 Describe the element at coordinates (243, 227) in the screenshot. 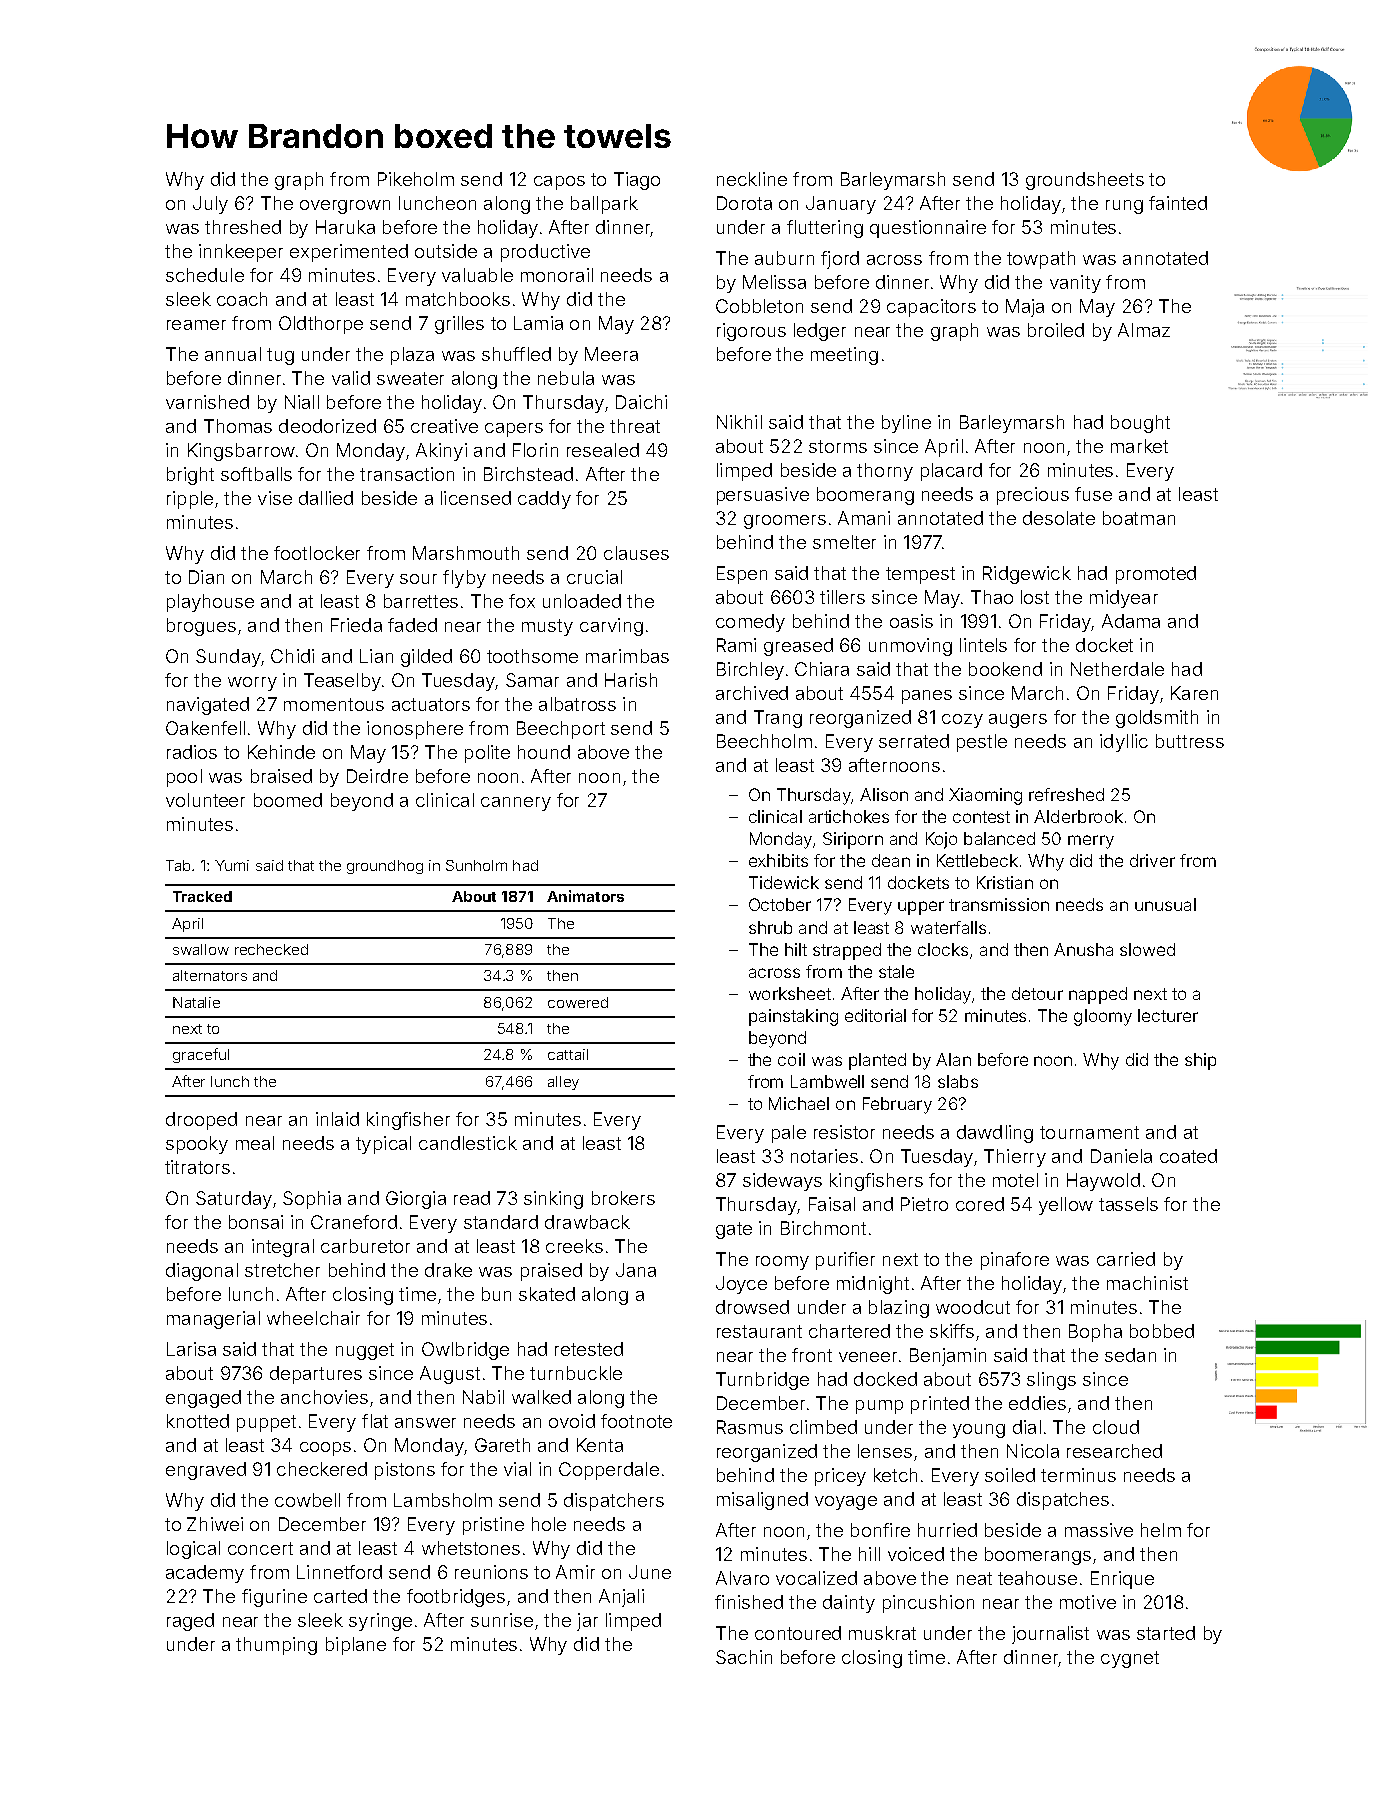

I see `threshed` at that location.
